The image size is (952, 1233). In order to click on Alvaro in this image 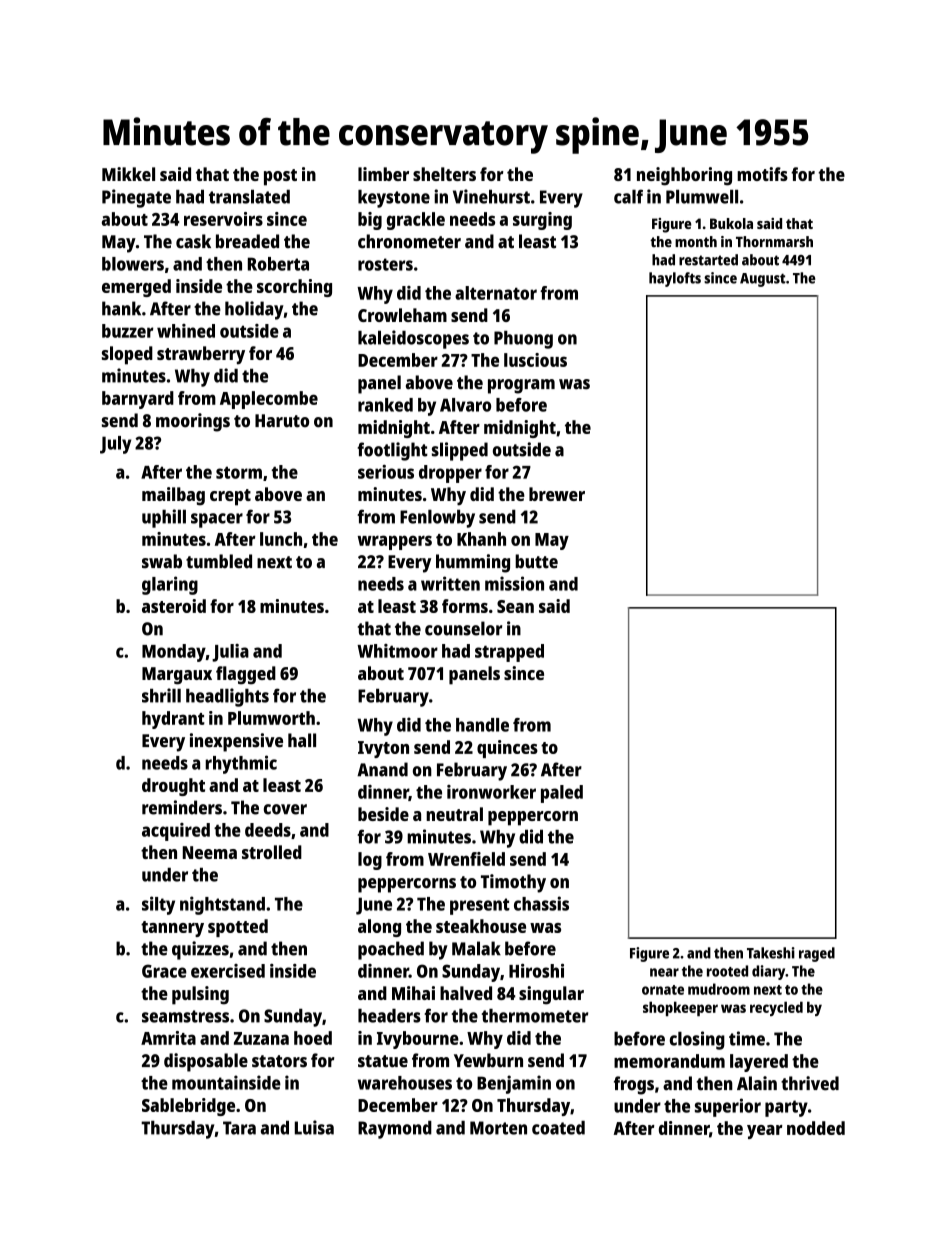, I will do `click(465, 405)`.
